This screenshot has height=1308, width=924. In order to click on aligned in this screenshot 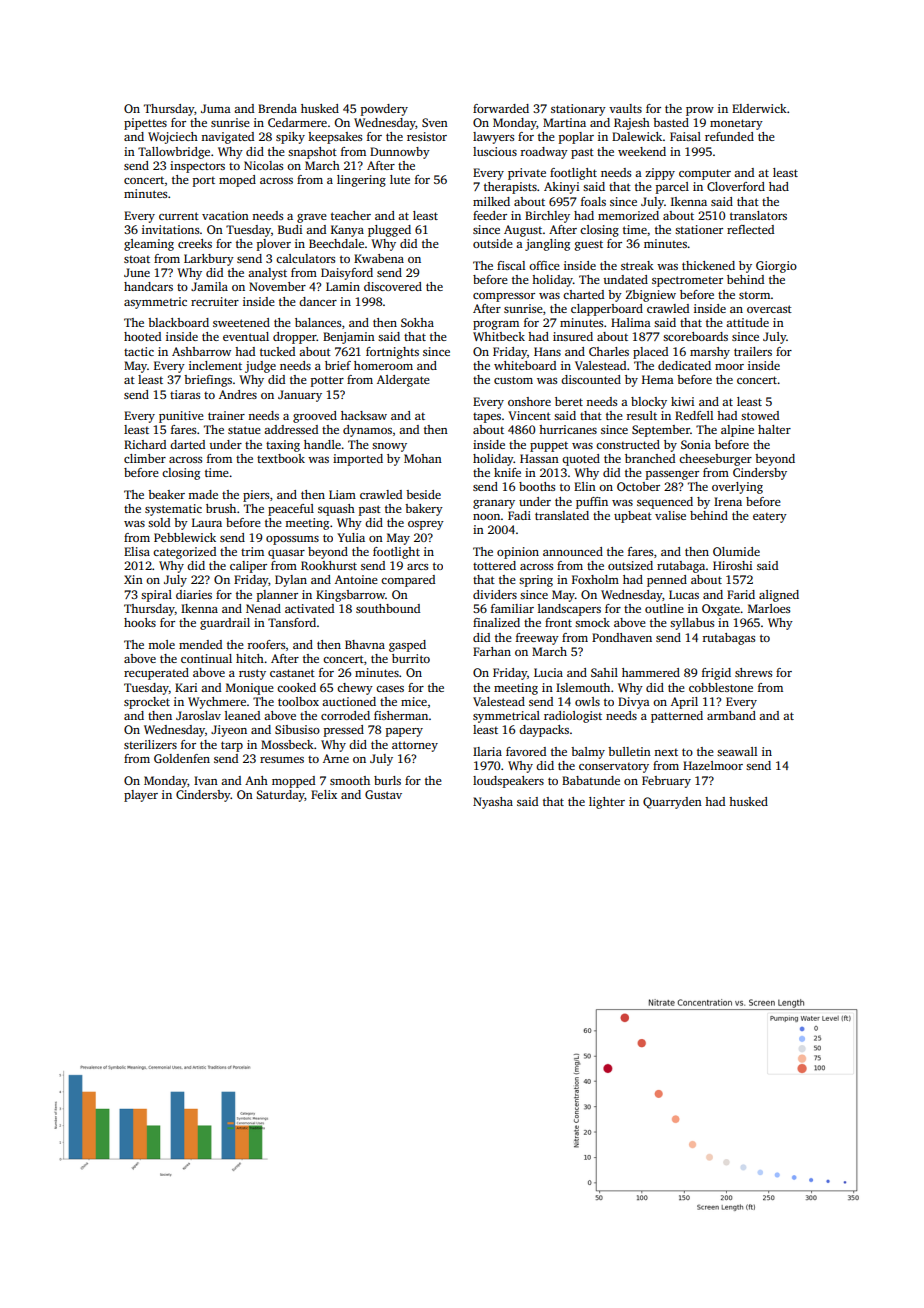, I will do `click(779, 596)`.
